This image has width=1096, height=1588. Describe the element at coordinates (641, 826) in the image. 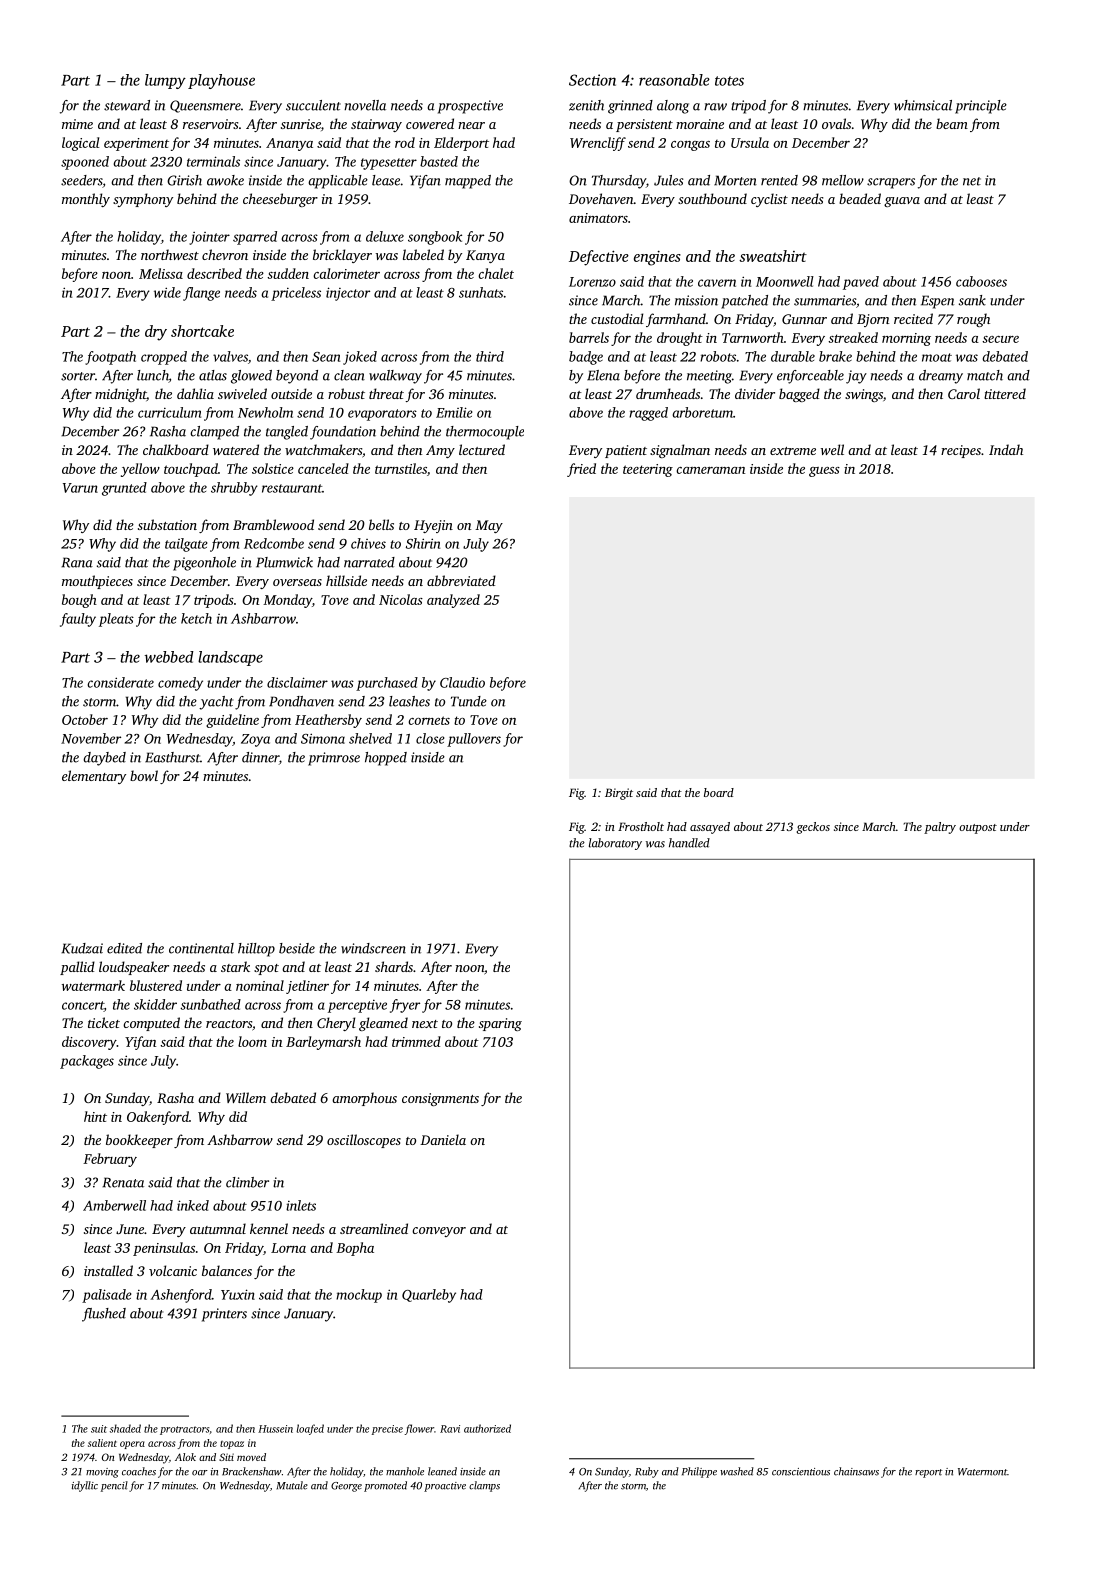

I see `Frostholt` at that location.
